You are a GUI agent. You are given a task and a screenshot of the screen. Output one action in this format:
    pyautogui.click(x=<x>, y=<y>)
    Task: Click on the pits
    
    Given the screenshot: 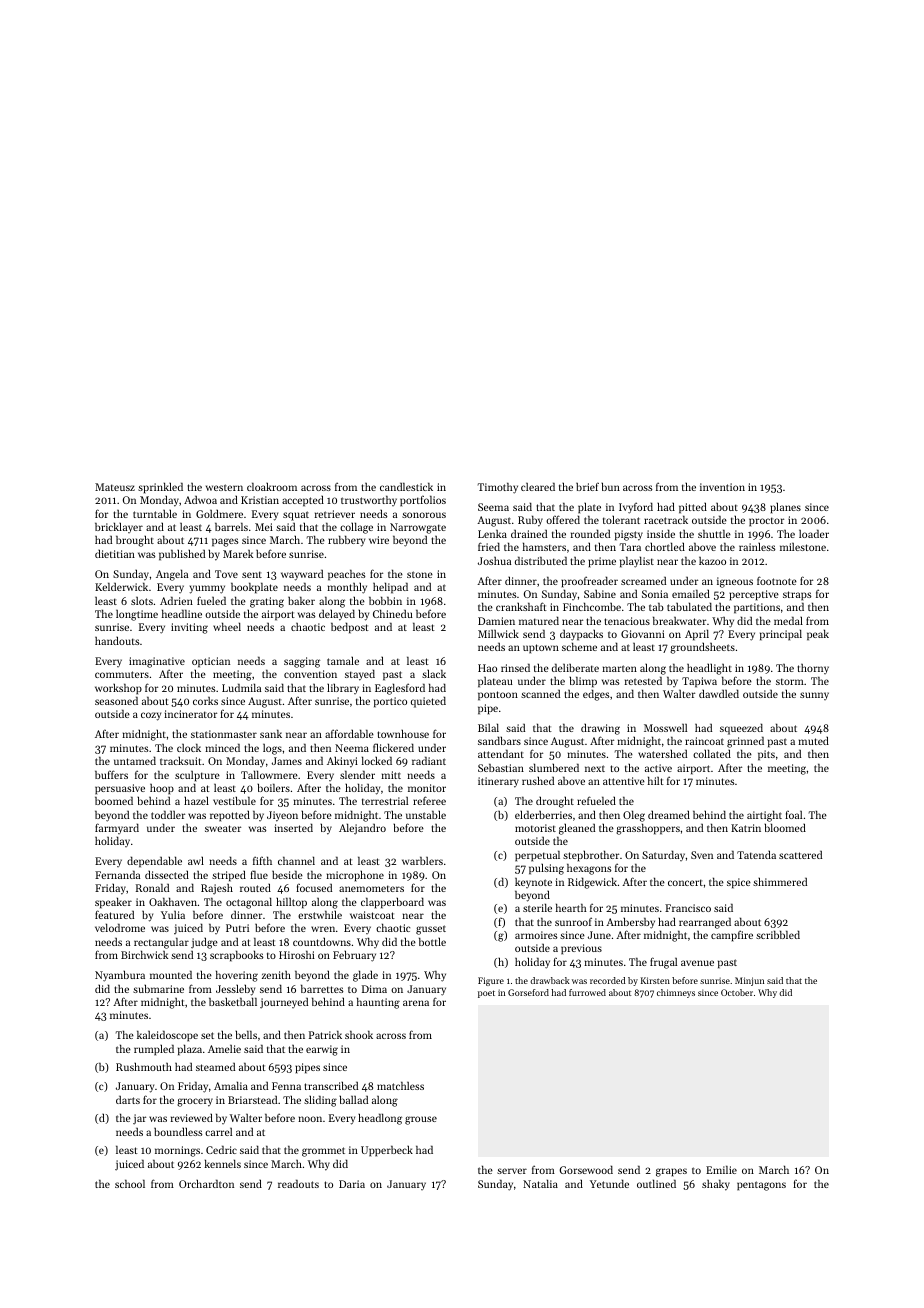 What is the action you would take?
    pyautogui.click(x=766, y=755)
